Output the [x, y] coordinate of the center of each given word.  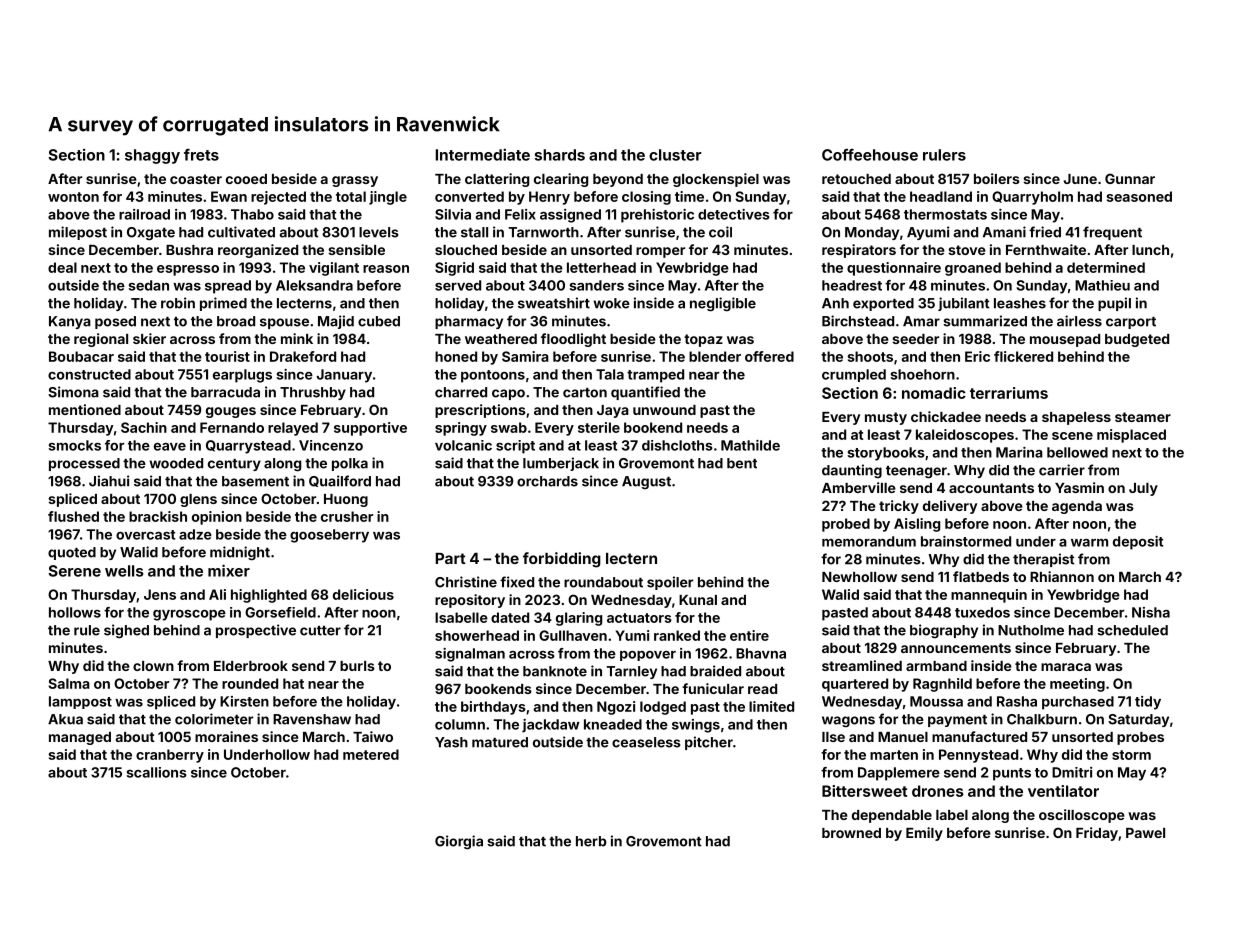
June [1080, 179]
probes [1140, 738]
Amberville [859, 487]
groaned [973, 269]
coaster [196, 179]
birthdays [493, 708]
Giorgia [459, 842]
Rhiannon [1062, 576]
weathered [501, 339]
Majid [336, 322]
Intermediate [483, 155]
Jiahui [109, 481]
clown [153, 666]
